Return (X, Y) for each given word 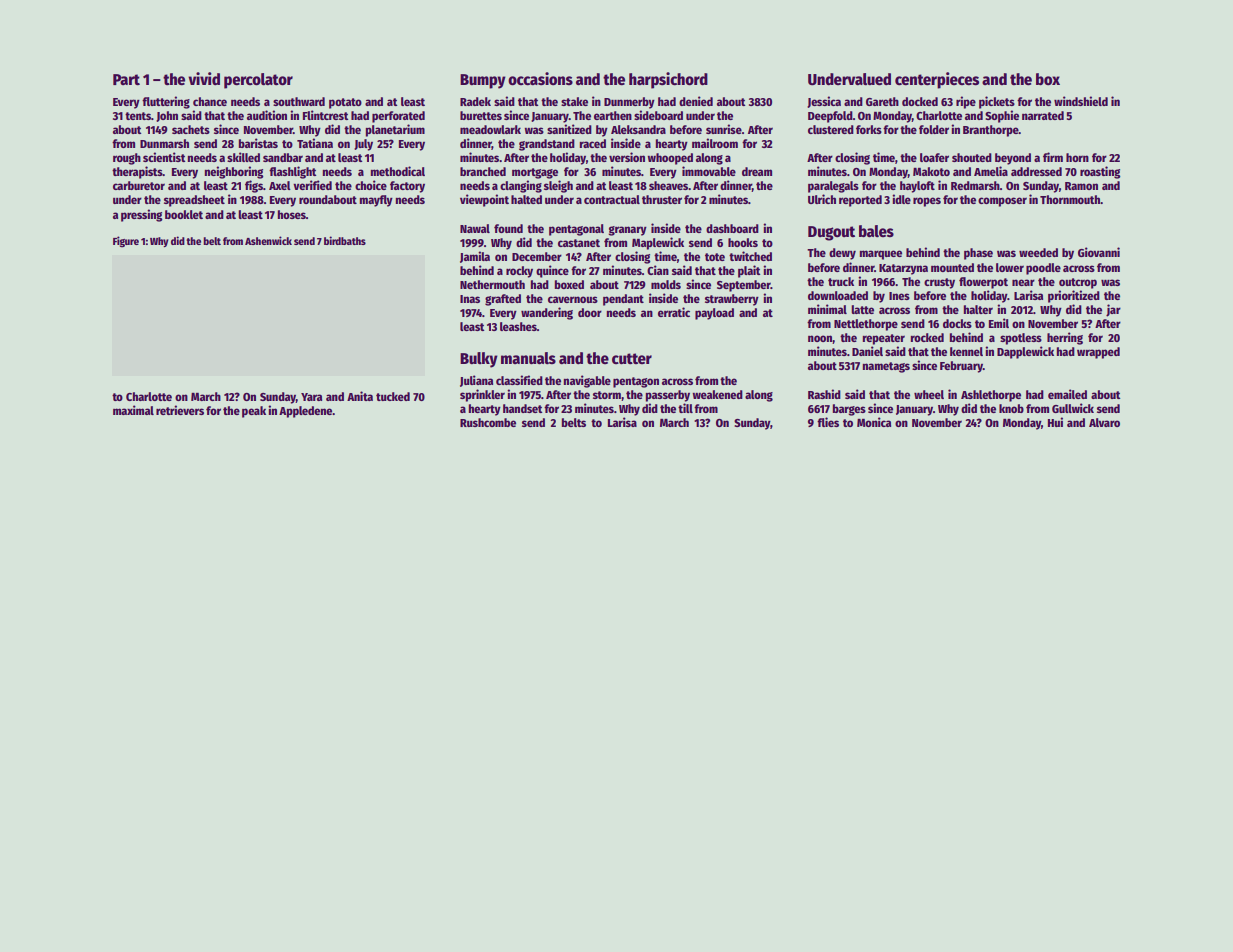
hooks (743, 242)
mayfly (376, 201)
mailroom (715, 143)
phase (978, 254)
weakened (717, 394)
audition (267, 115)
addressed (1036, 171)
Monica (874, 422)
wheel (929, 394)
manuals (528, 358)
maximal (133, 410)
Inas (470, 299)
